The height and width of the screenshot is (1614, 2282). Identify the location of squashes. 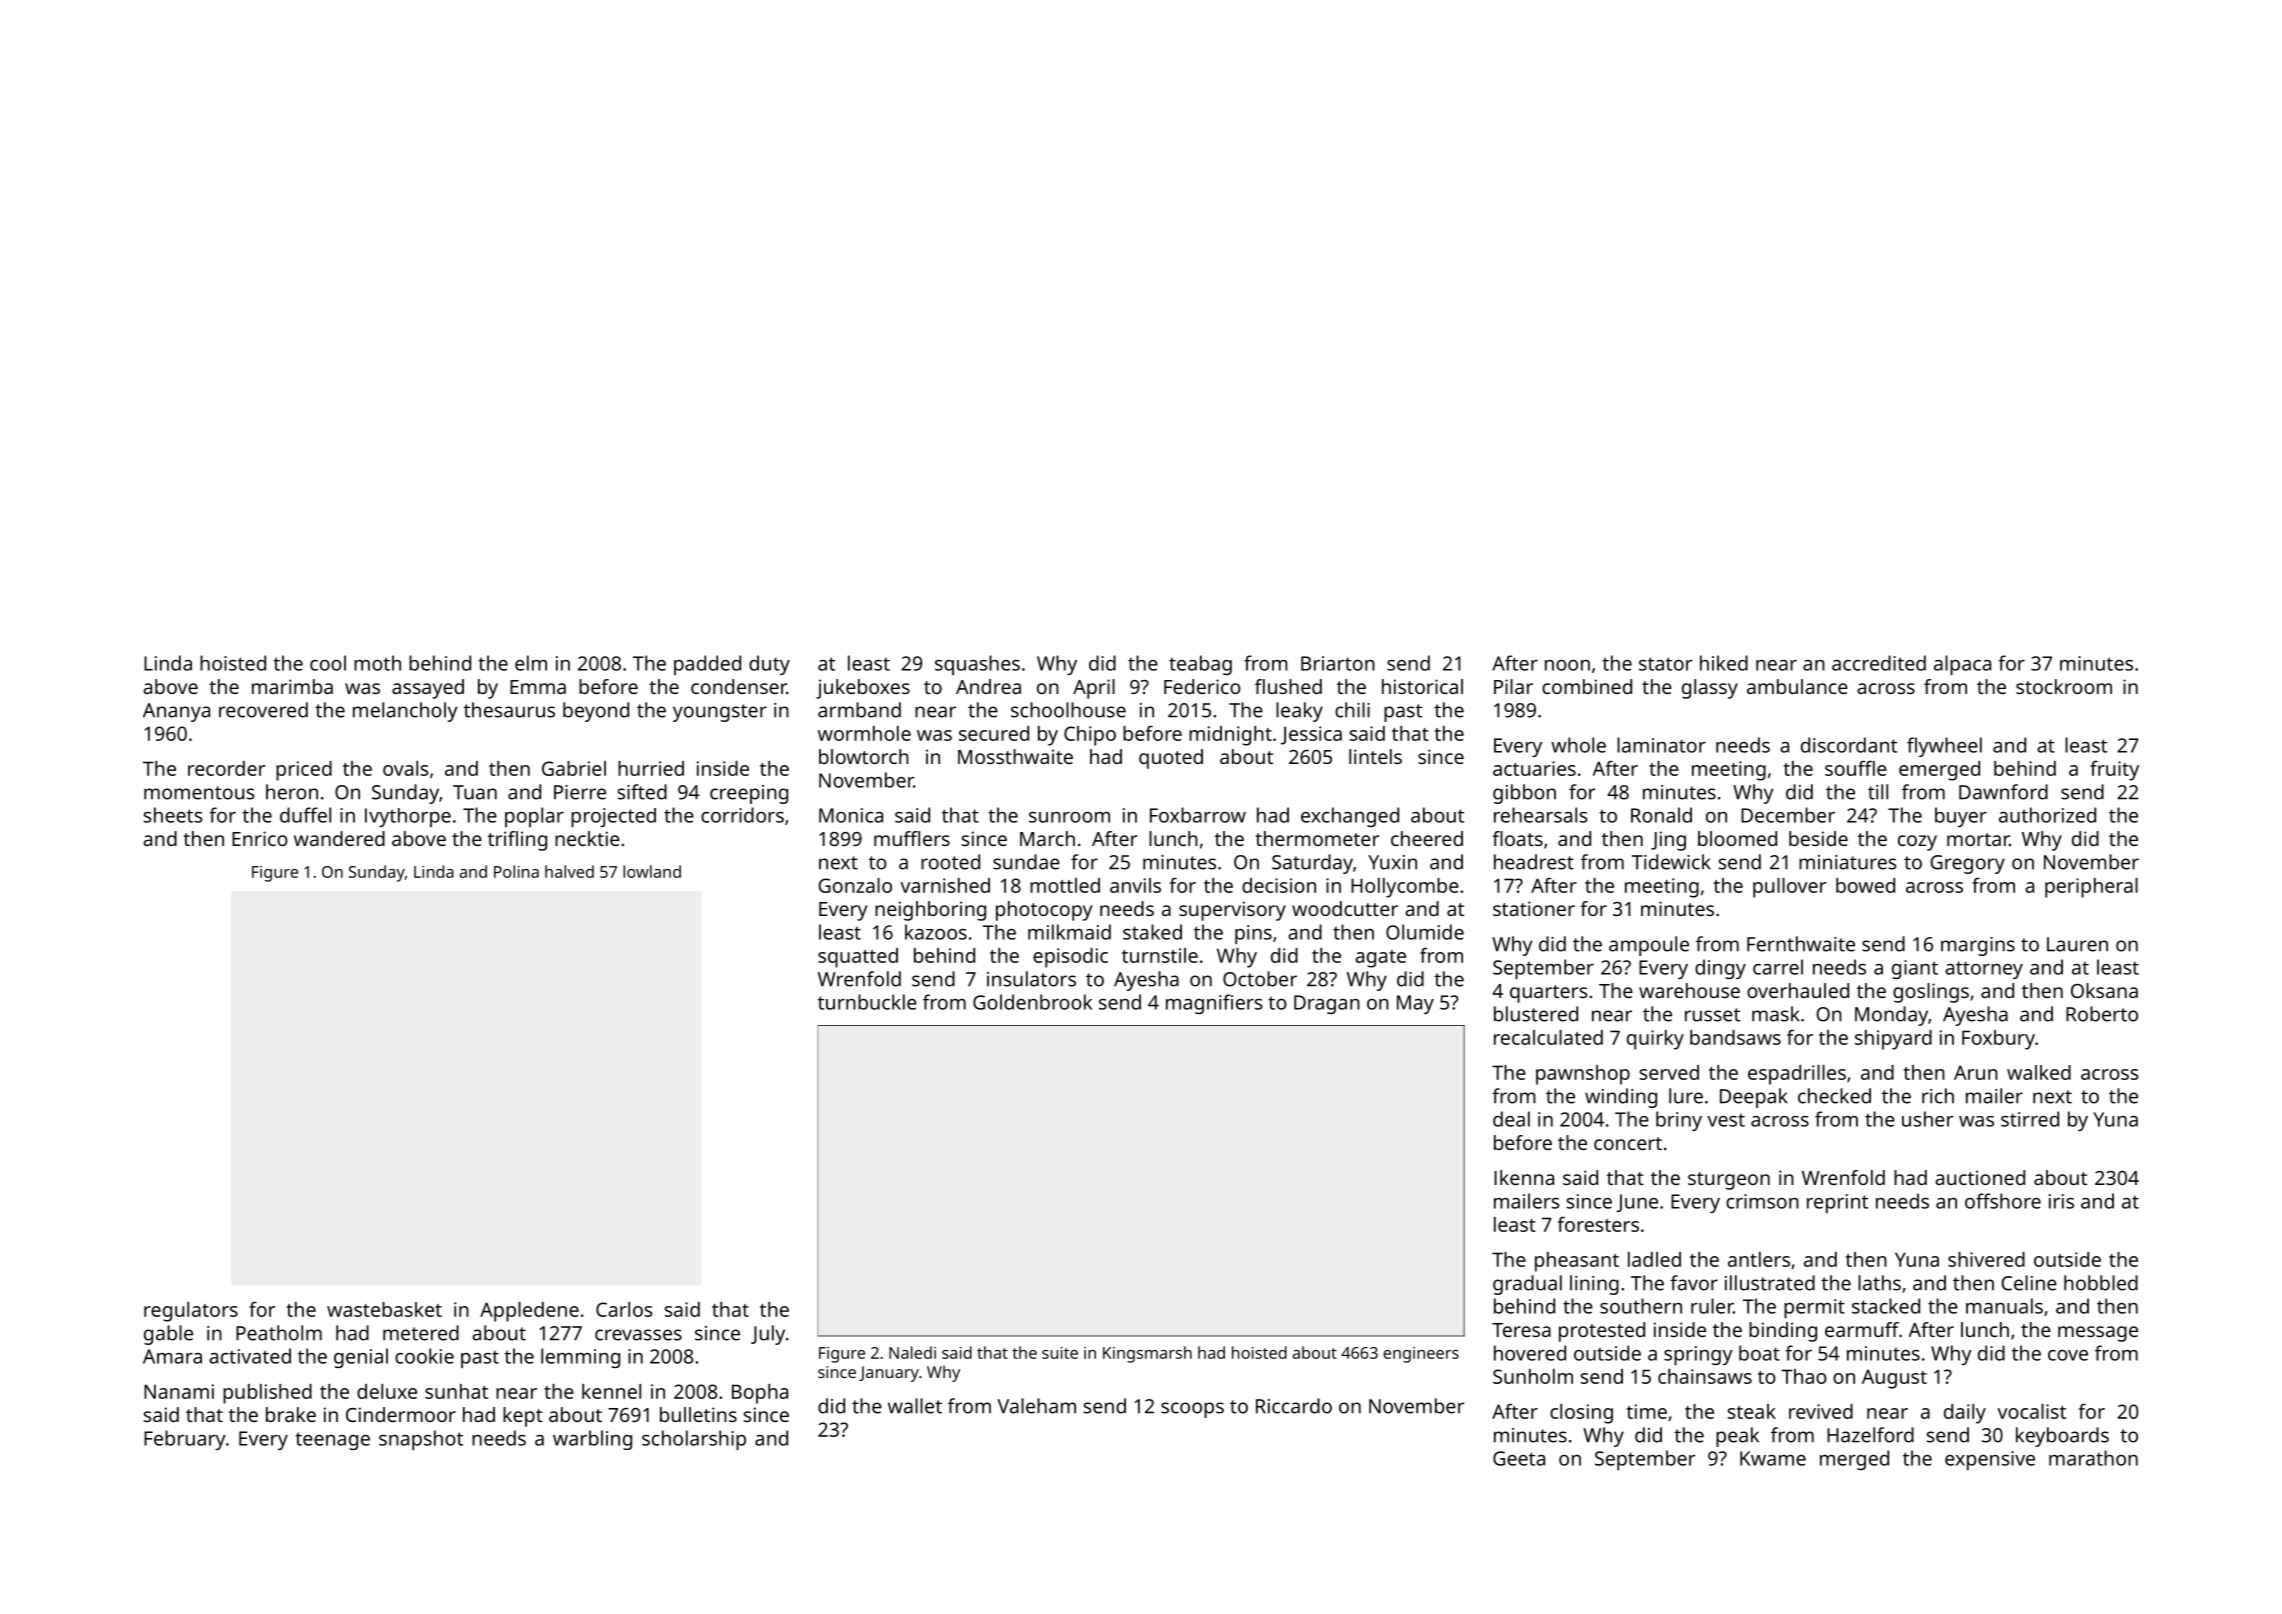
(977, 665).
